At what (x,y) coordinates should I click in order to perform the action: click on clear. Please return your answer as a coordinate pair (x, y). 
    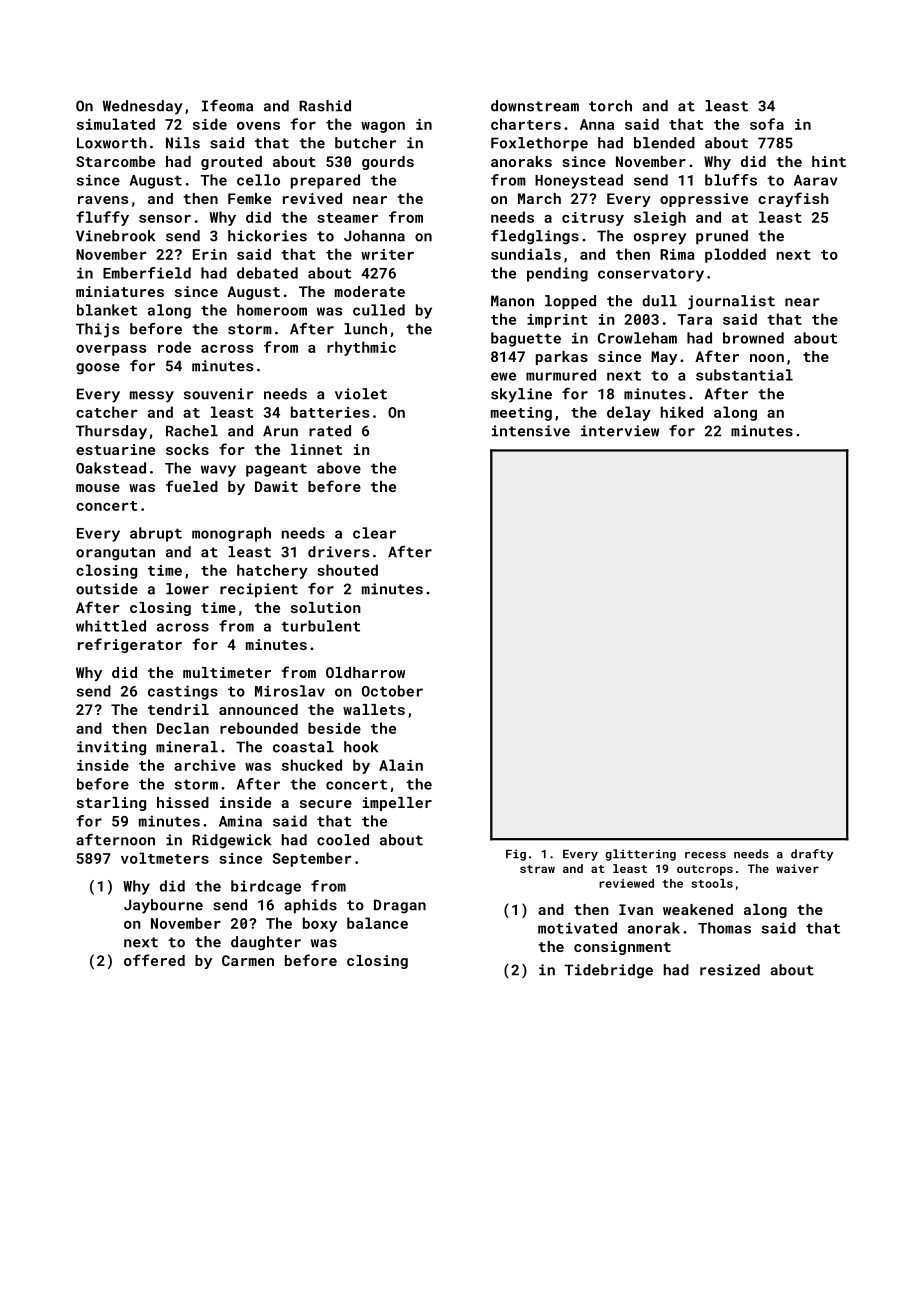
    Looking at the image, I should click on (374, 533).
